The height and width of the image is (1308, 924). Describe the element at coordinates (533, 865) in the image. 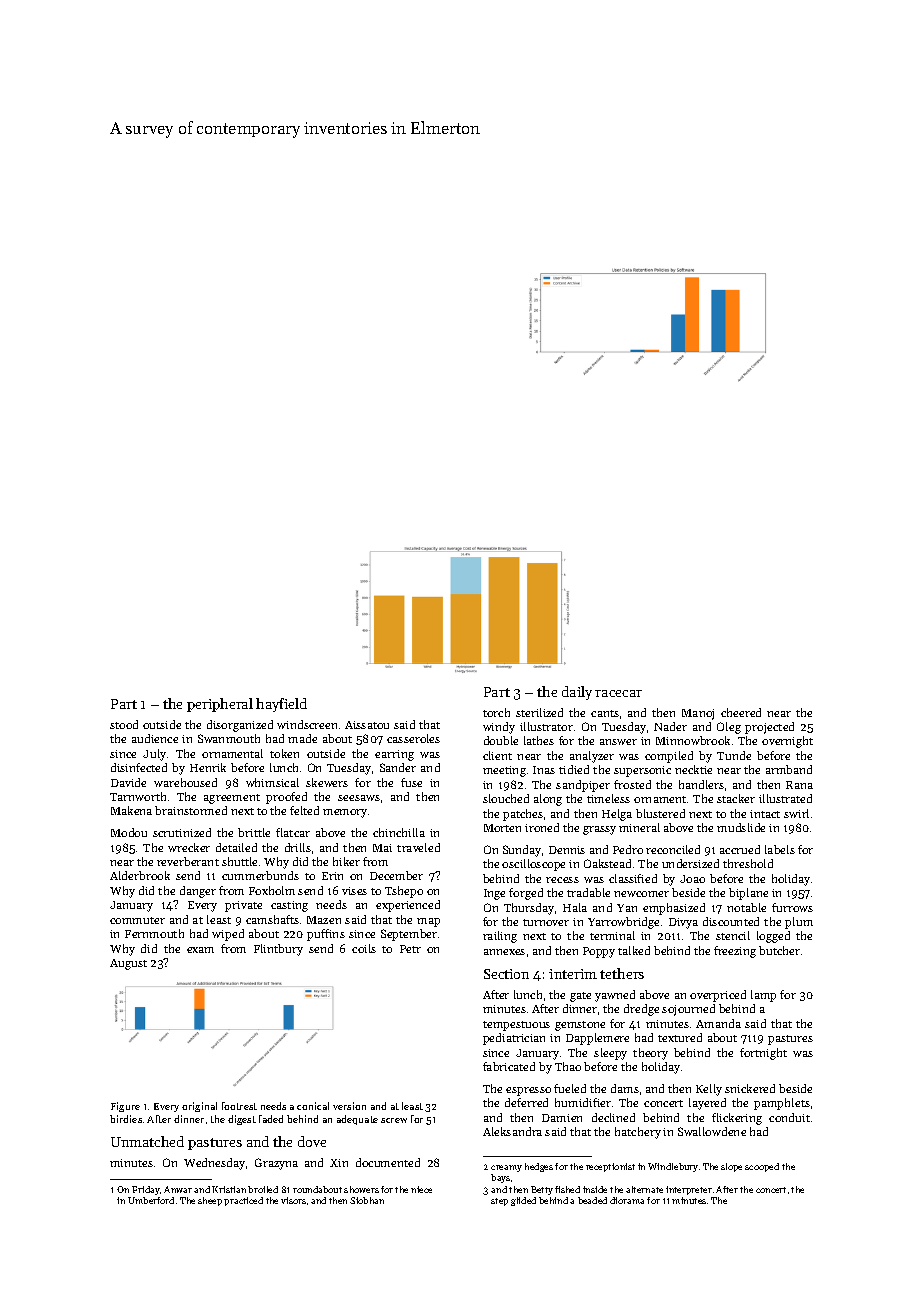

I see `oscilloscope` at that location.
